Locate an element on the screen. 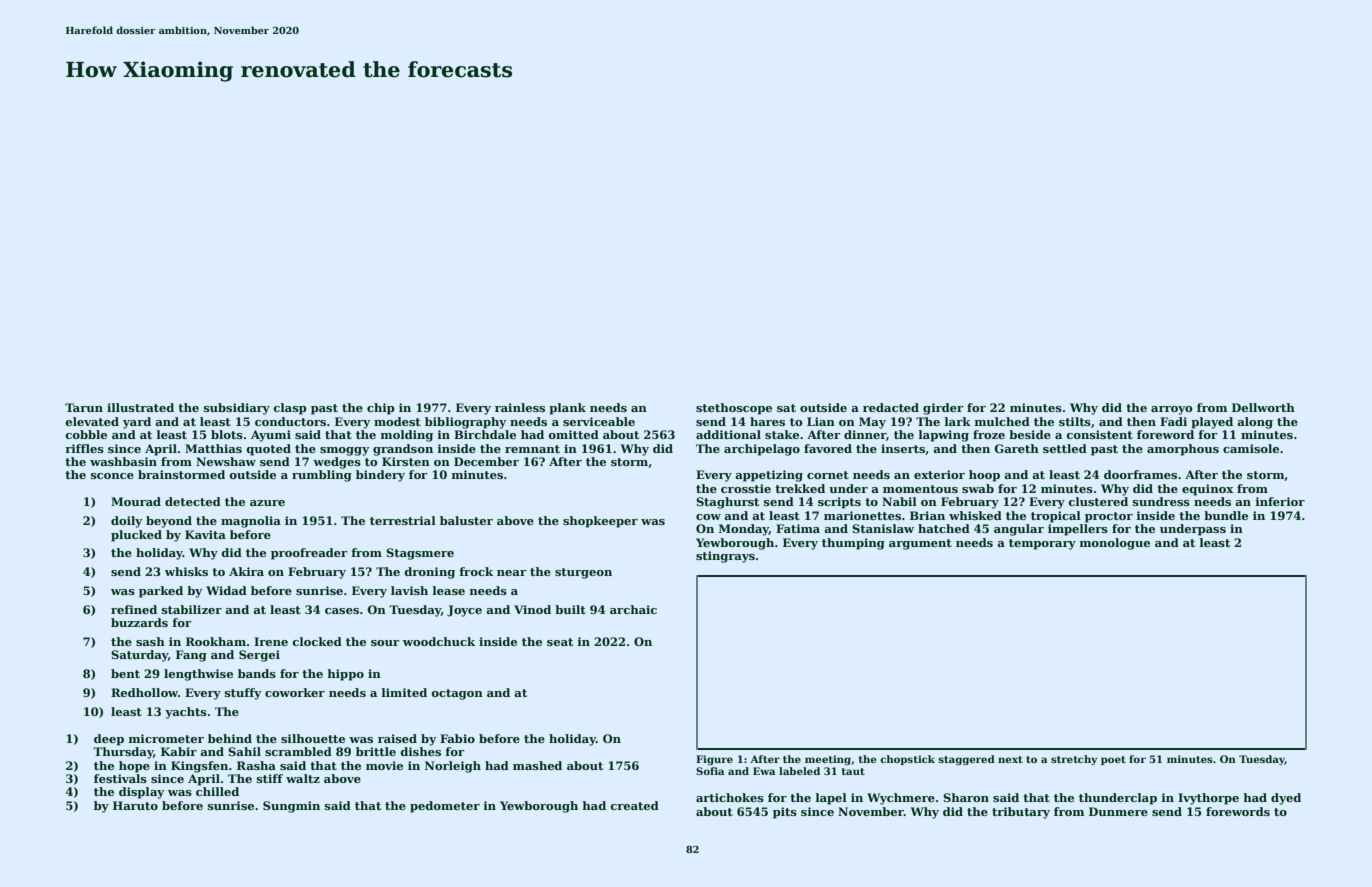 The height and width of the screenshot is (887, 1372). stingrays is located at coordinates (725, 557).
